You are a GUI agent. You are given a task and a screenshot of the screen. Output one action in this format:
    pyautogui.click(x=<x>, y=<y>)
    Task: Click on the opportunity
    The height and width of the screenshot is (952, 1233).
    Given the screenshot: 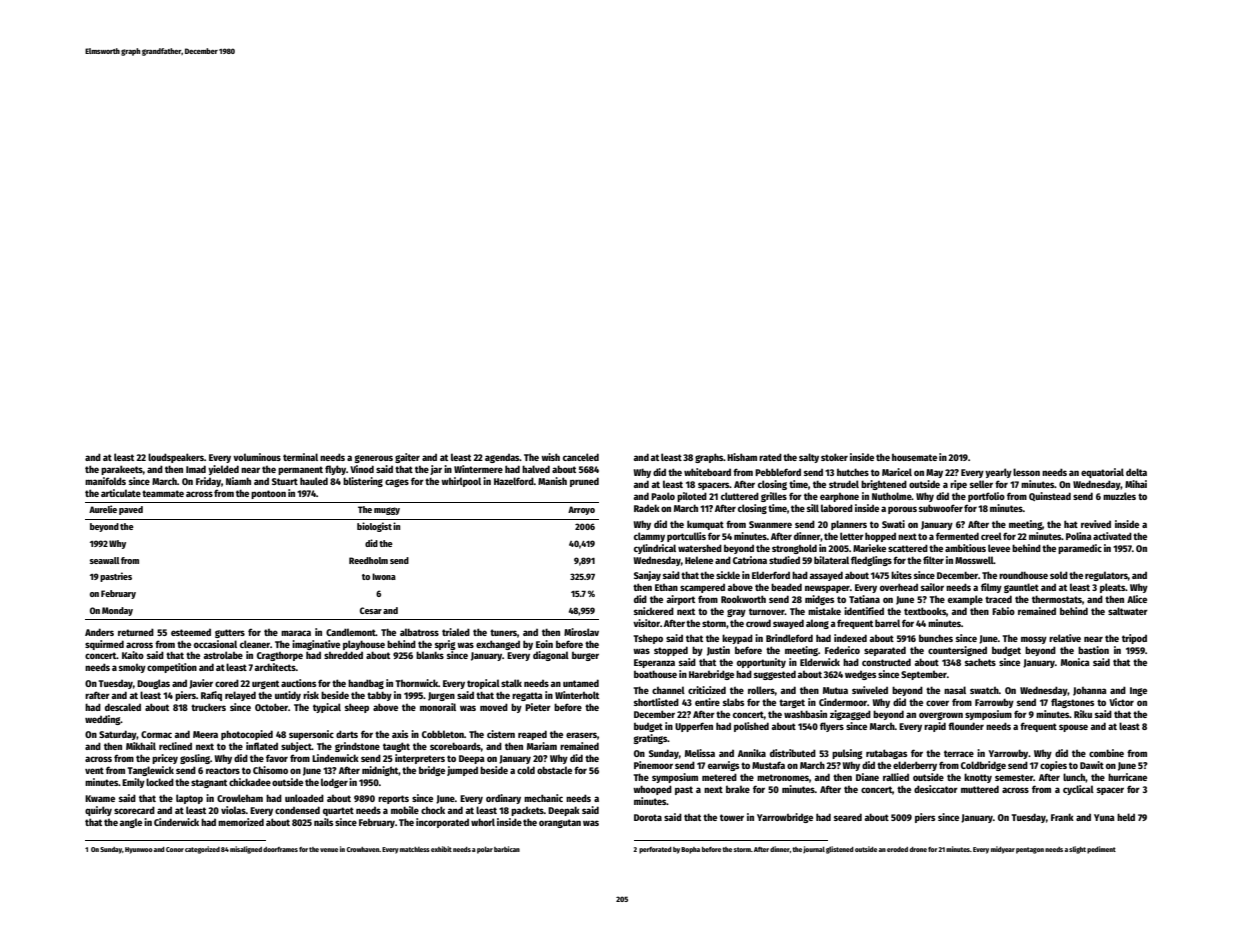 What is the action you would take?
    pyautogui.click(x=761, y=663)
